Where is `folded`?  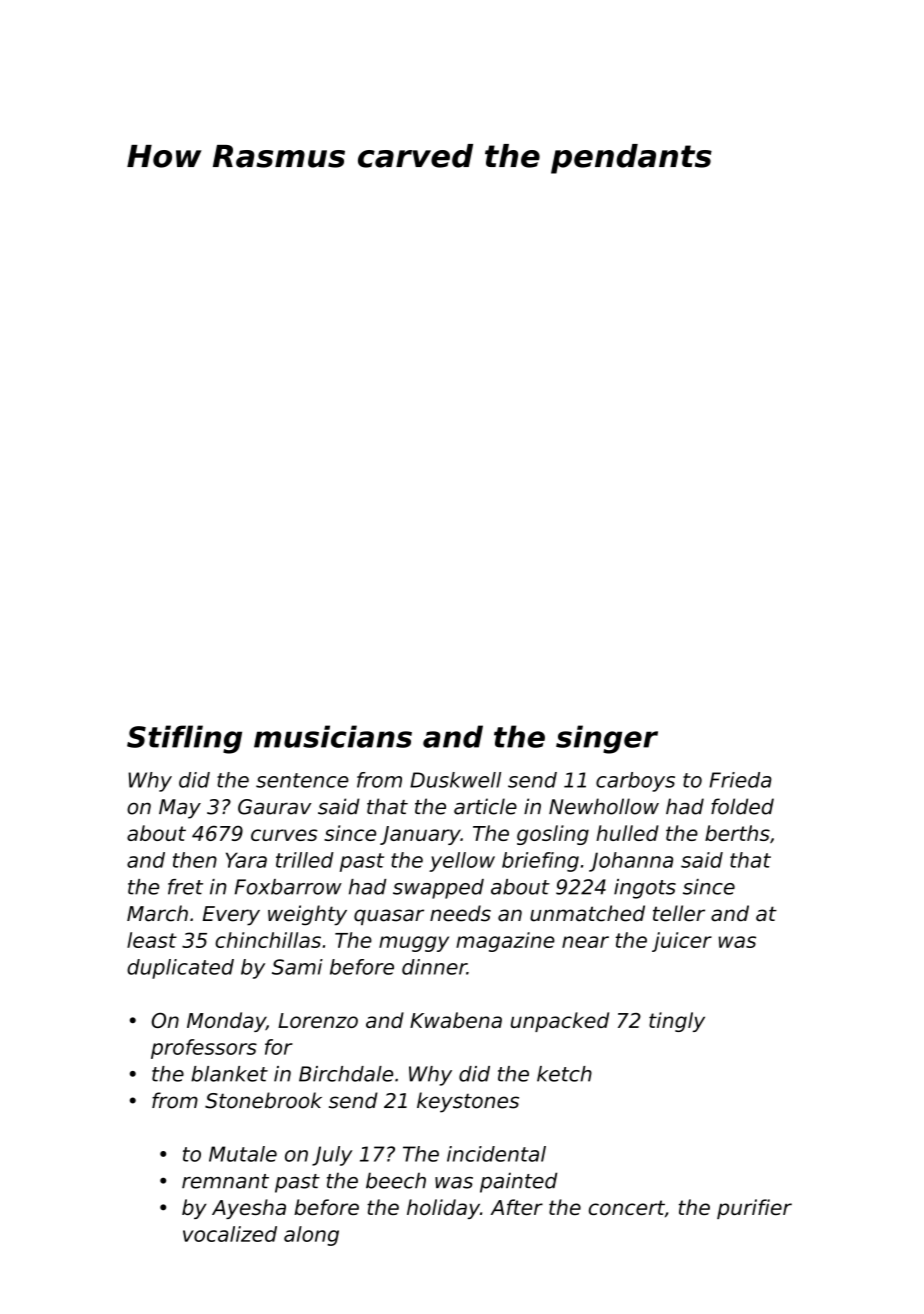
folded is located at coordinates (742, 806).
